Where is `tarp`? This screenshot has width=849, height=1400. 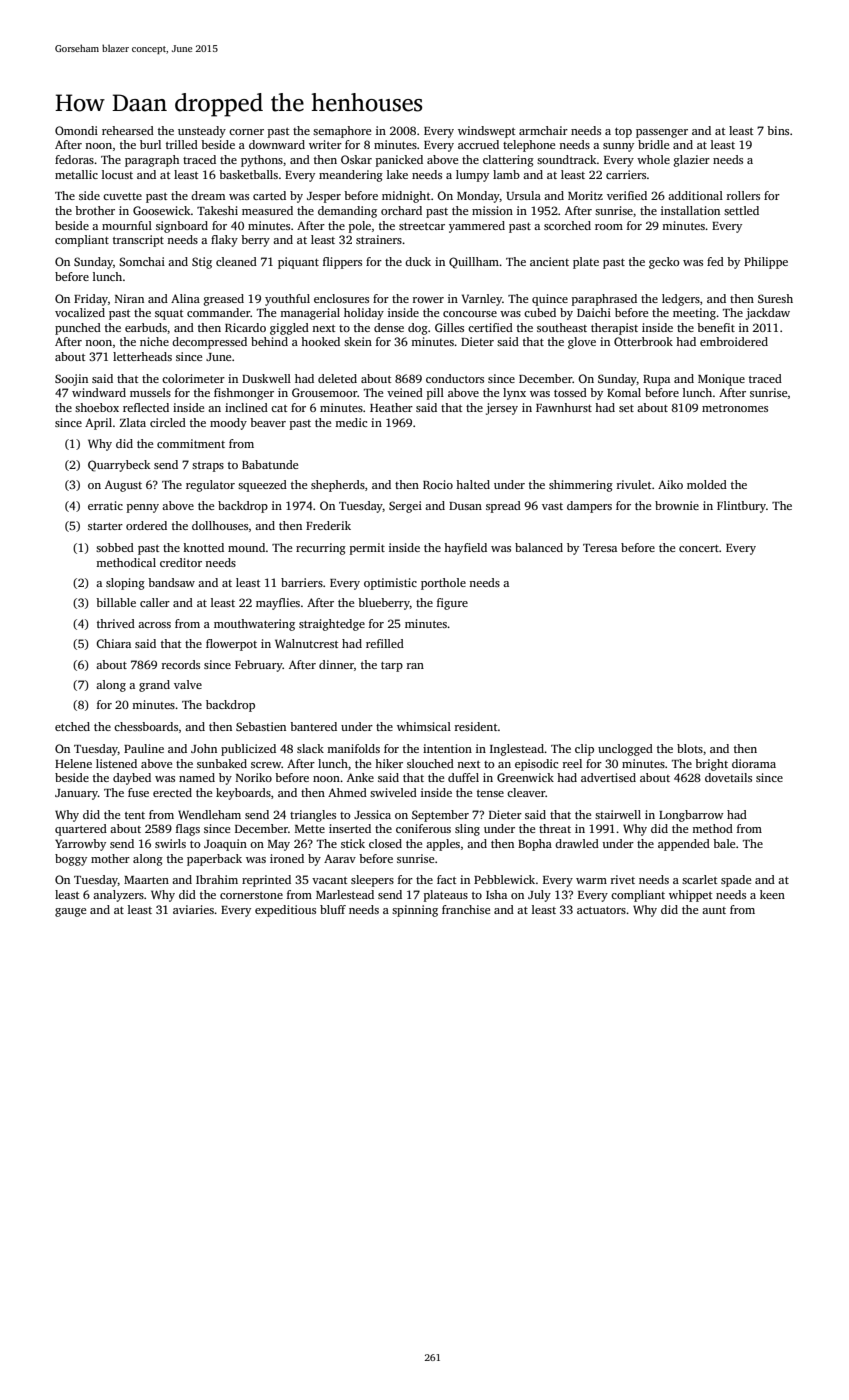
tarp is located at coordinates (392, 667).
